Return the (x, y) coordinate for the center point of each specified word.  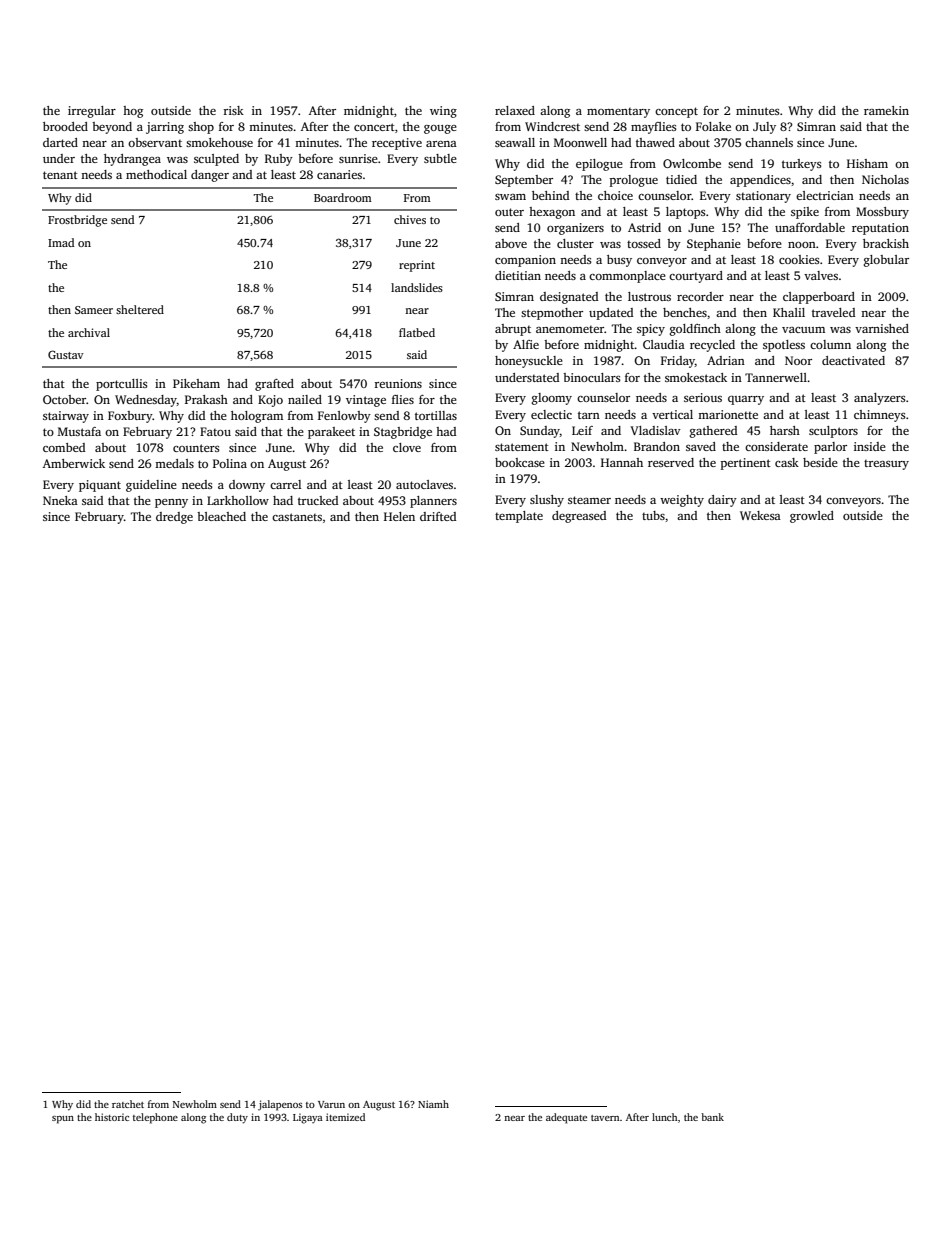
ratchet (128, 1104)
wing (443, 112)
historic (112, 1117)
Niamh (433, 1104)
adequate (566, 1118)
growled (812, 517)
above (511, 243)
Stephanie (714, 245)
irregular (92, 112)
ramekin (886, 110)
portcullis (122, 385)
